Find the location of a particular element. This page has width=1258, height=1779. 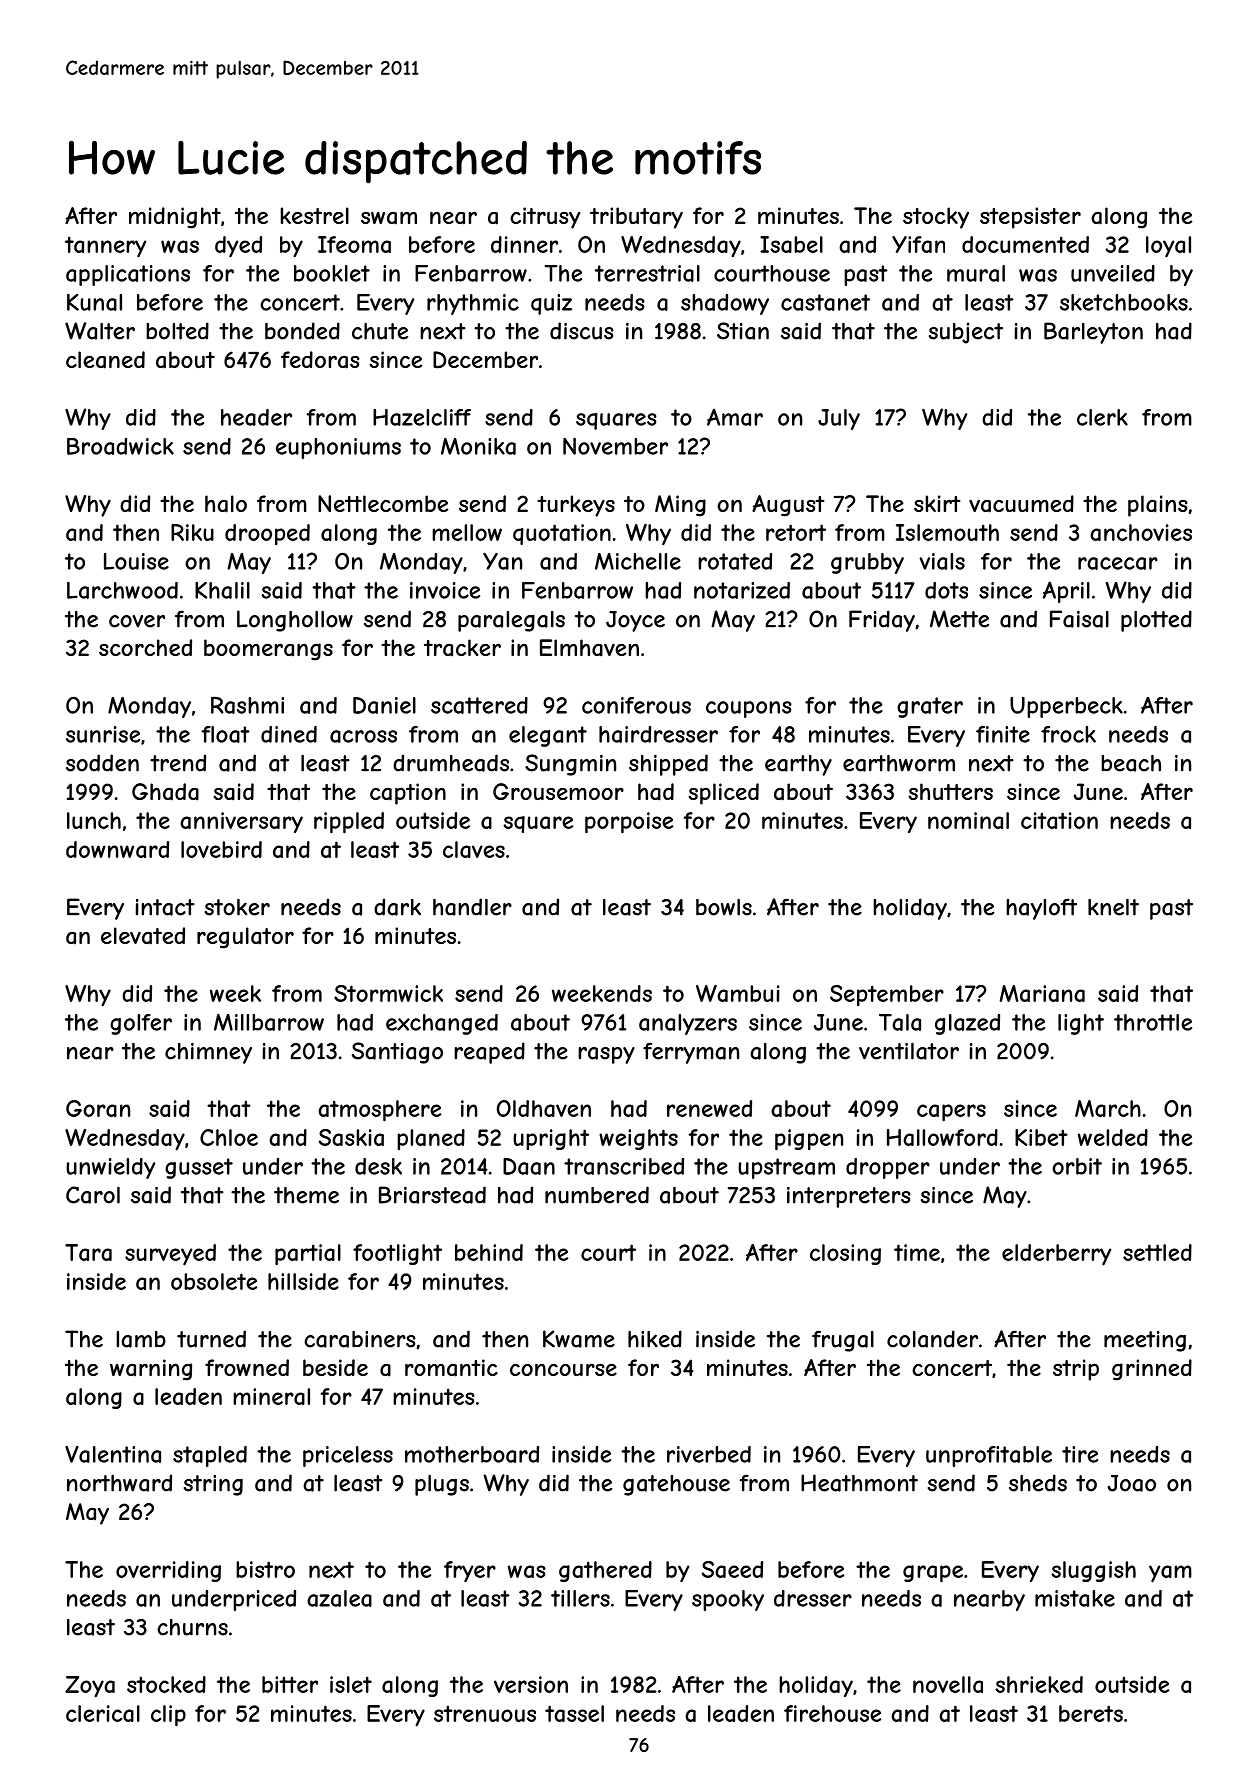

regulator is located at coordinates (245, 938).
